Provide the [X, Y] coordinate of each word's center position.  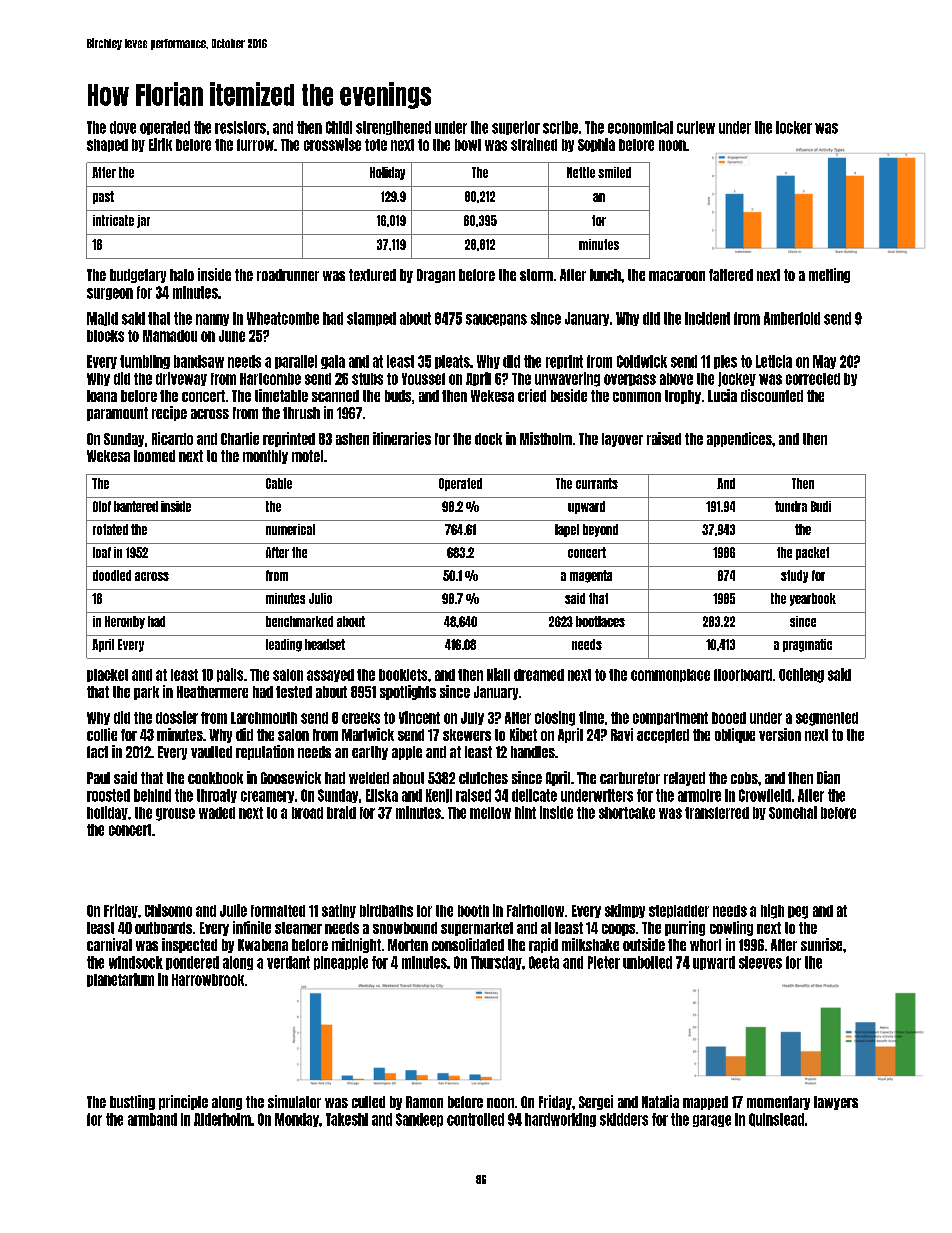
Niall [498, 674]
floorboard [743, 675]
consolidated [468, 944]
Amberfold [792, 318]
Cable [279, 483]
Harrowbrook [208, 980]
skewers [467, 735]
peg [798, 912]
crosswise [332, 144]
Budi [821, 506]
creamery [267, 797]
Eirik [160, 144]
